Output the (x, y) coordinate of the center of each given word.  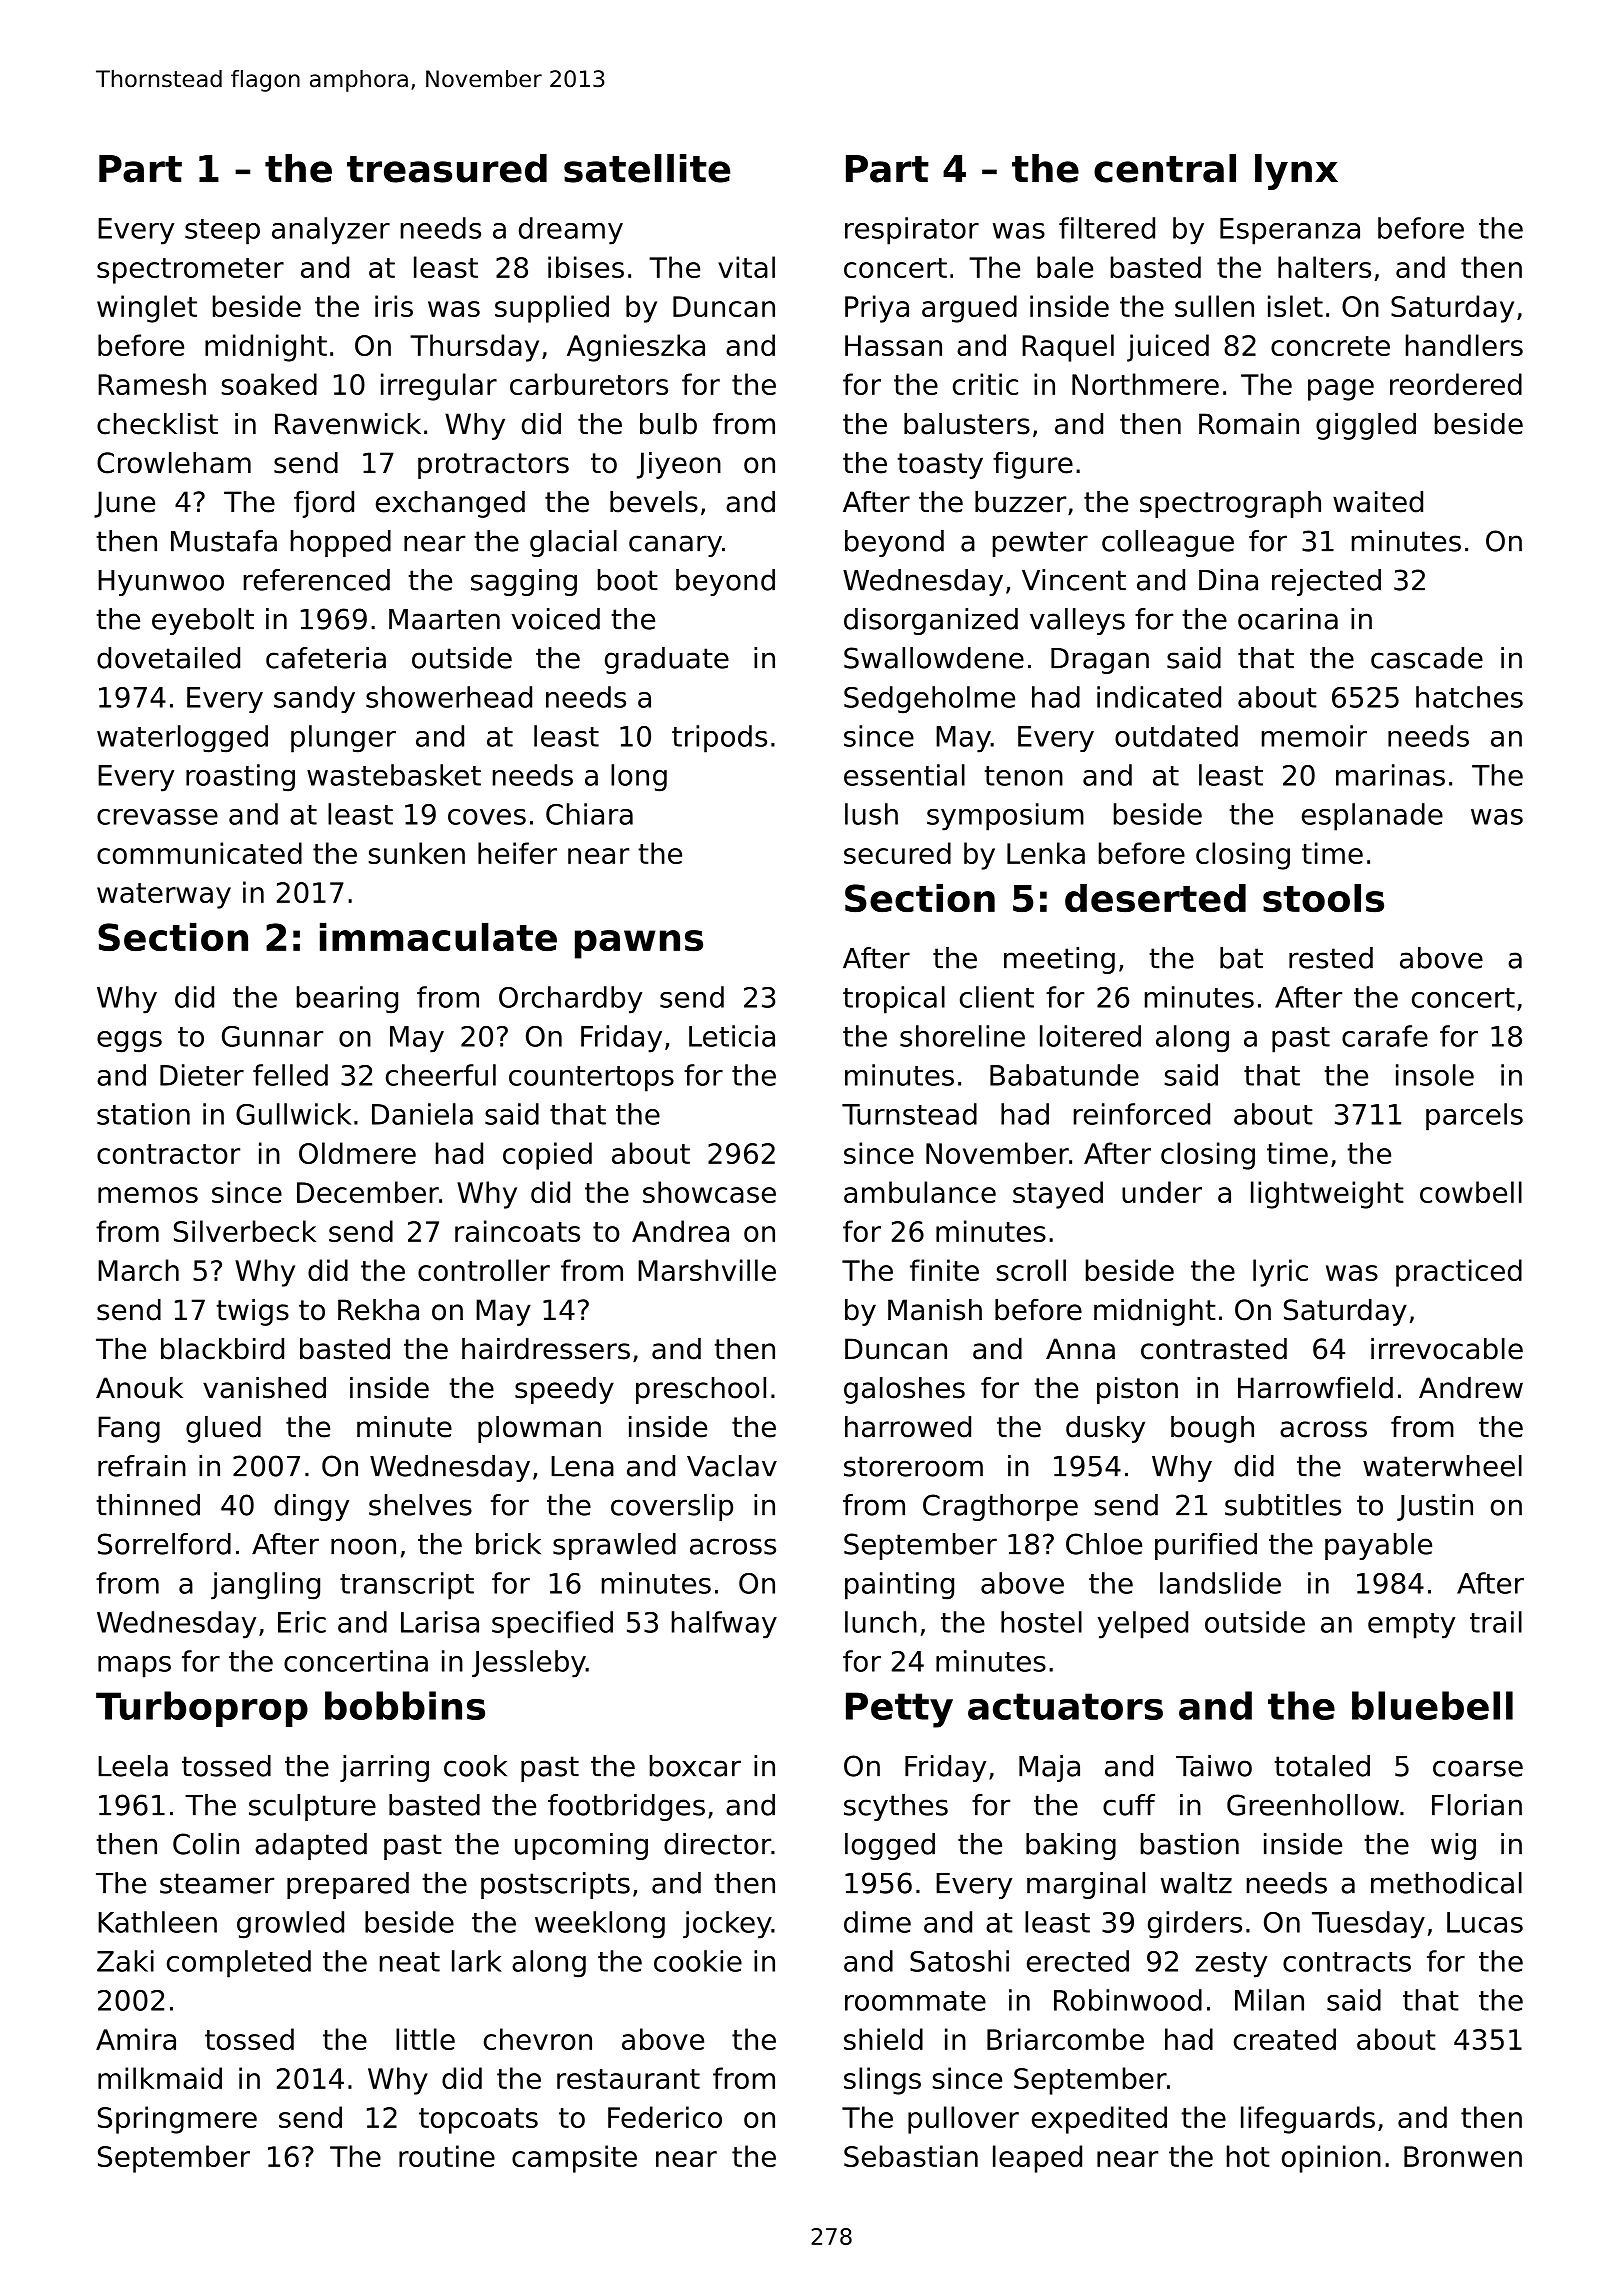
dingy (311, 1507)
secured (897, 853)
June (124, 504)
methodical (1446, 1883)
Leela (133, 1766)
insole (1435, 1075)
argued (969, 309)
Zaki (125, 1961)
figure (1033, 465)
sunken (417, 853)
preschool (701, 1390)
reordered (1456, 384)
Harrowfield (1315, 1388)
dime (877, 1922)
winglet (147, 309)
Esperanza (1290, 231)
